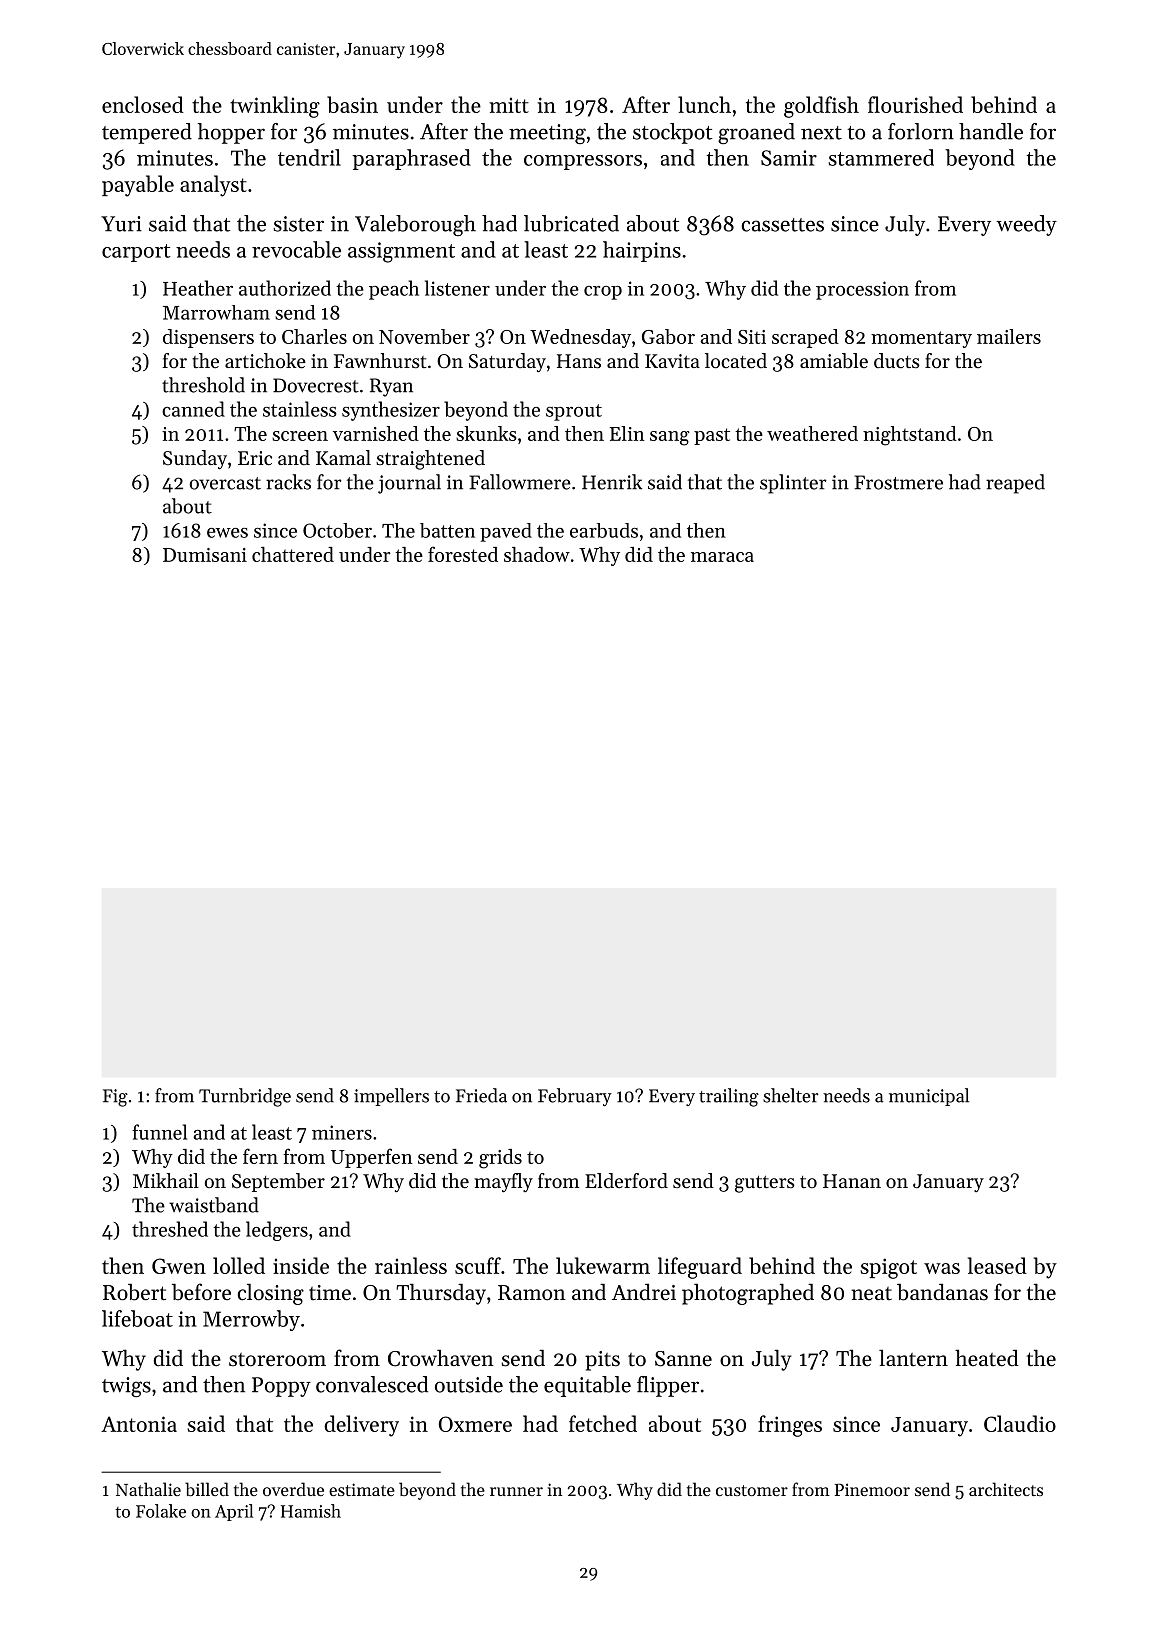 Image resolution: width=1158 pixels, height=1638 pixels. I want to click on Heather, so click(198, 288).
